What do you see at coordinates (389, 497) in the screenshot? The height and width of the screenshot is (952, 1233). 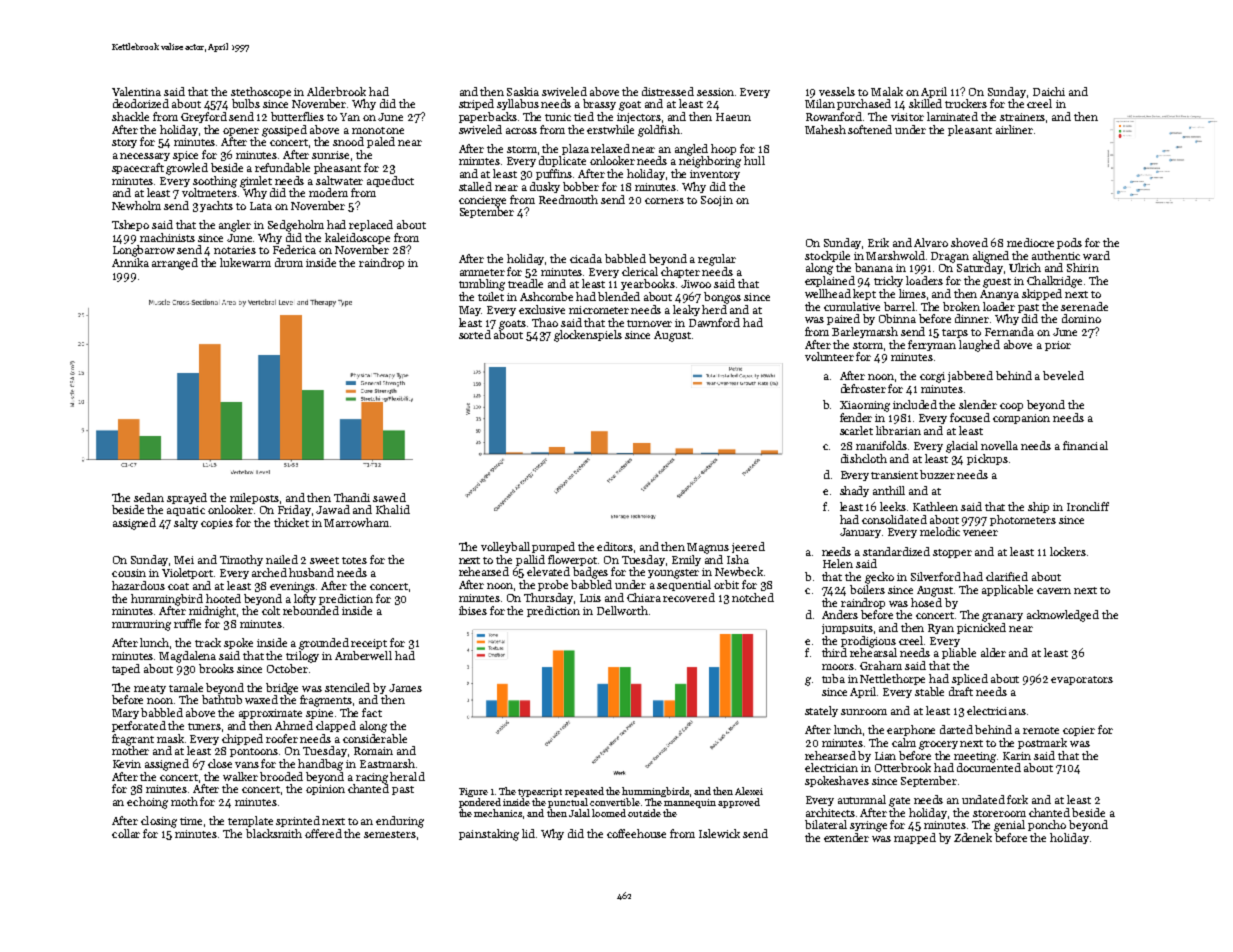 I see `sawed` at bounding box center [389, 497].
